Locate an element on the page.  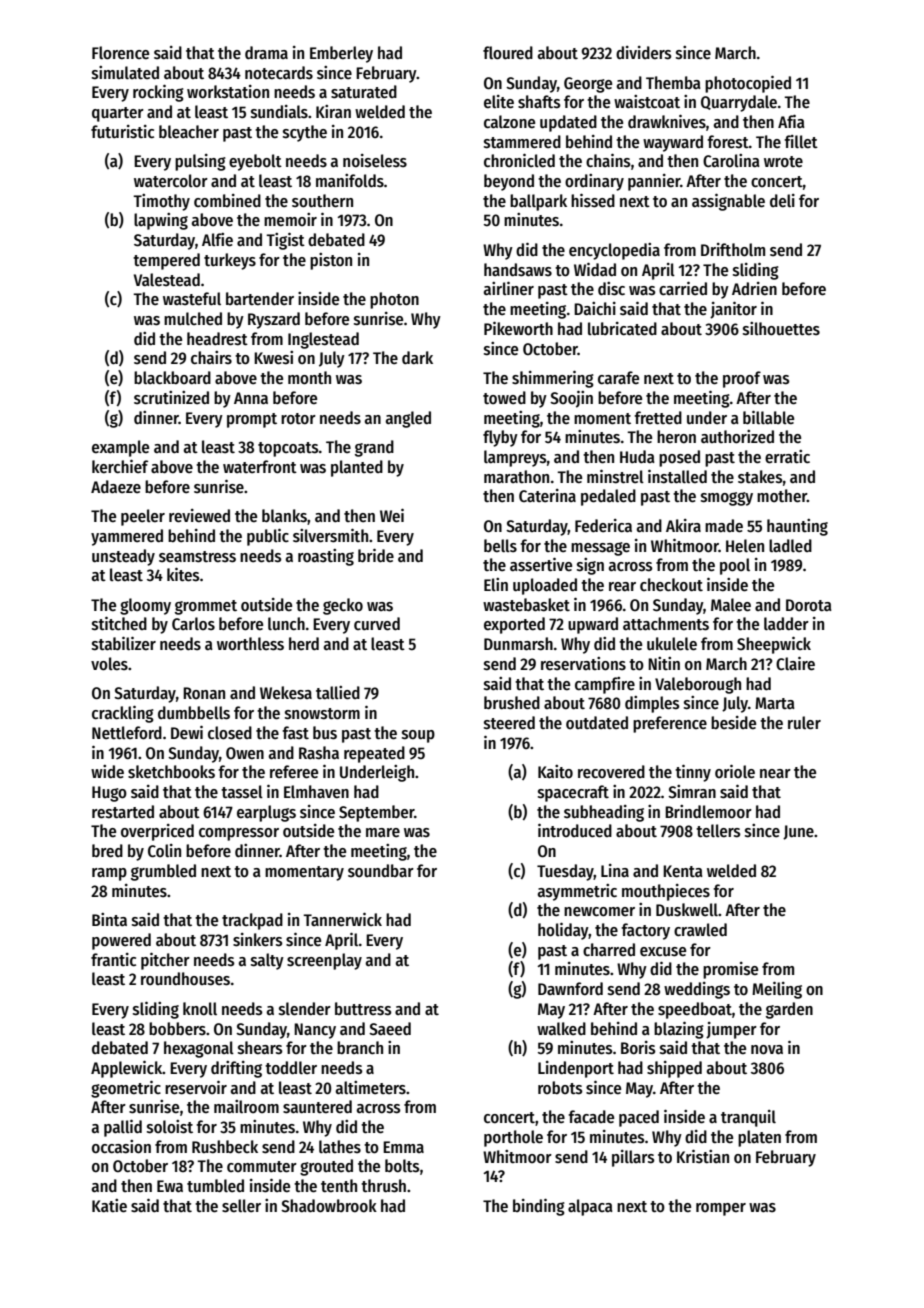
Daichi is located at coordinates (595, 309).
